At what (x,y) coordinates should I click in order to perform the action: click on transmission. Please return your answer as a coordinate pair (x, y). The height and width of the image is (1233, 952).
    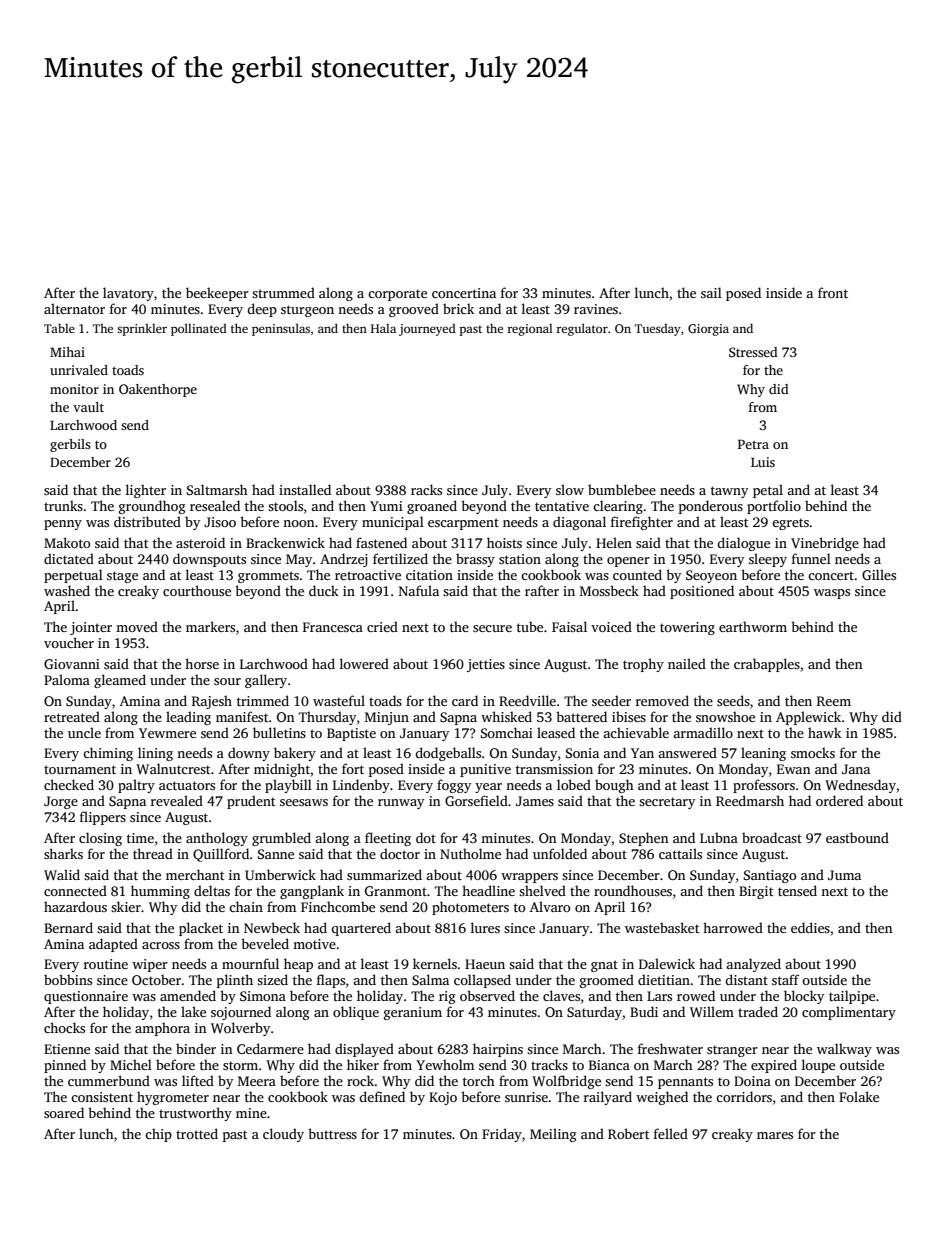
    Looking at the image, I should click on (554, 769).
